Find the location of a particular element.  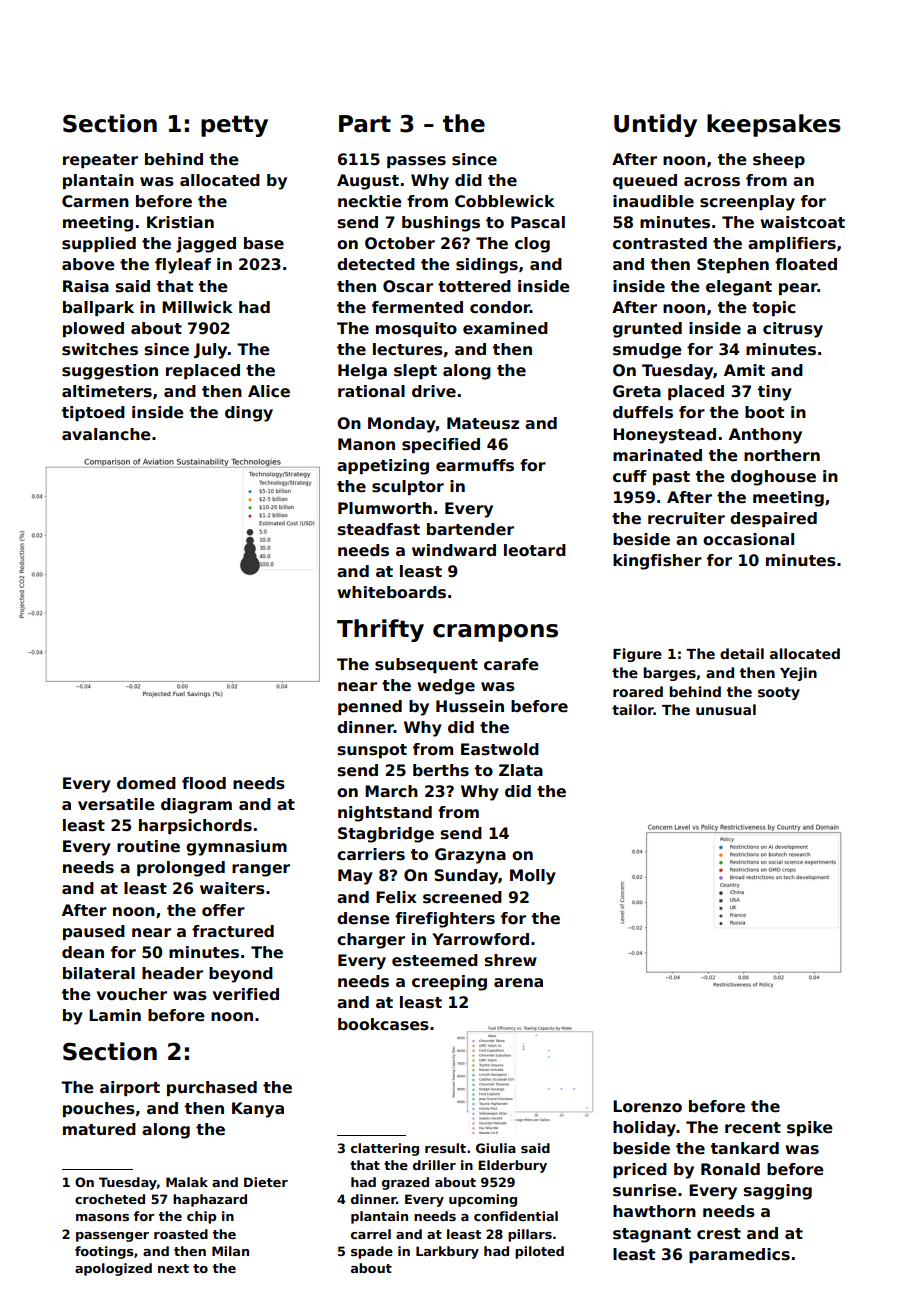

rational is located at coordinates (371, 391).
